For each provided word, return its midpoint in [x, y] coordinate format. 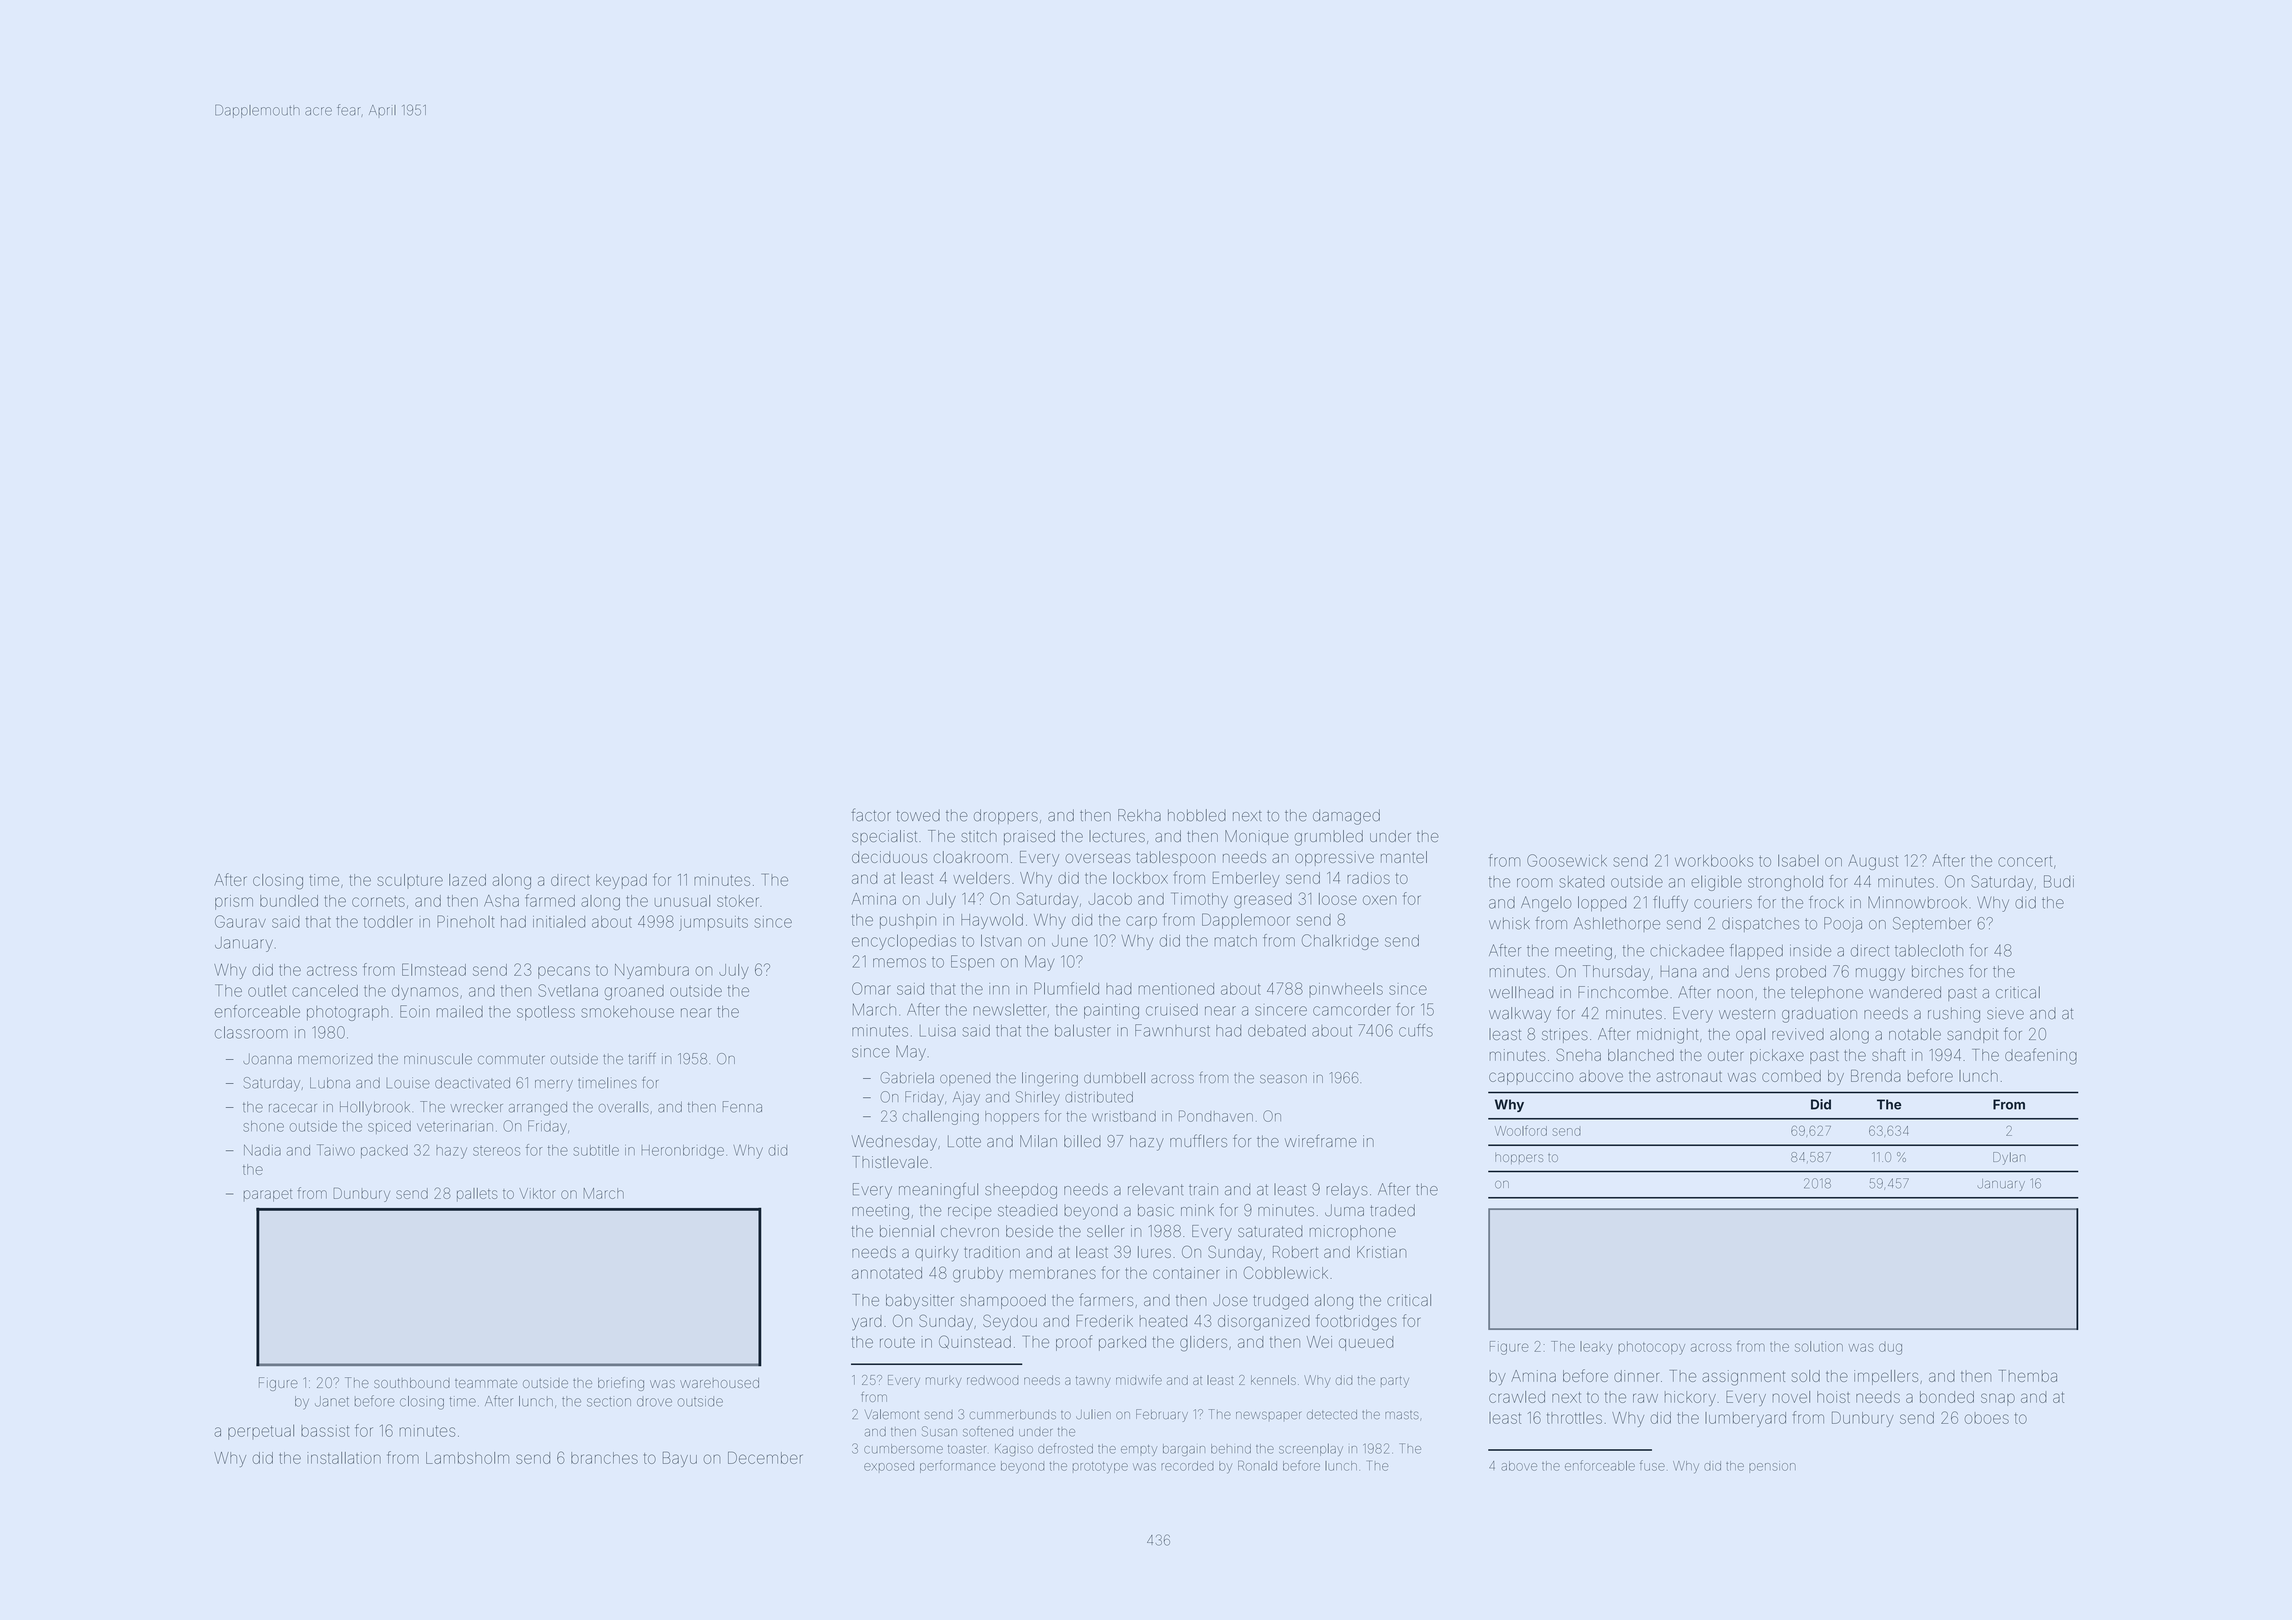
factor [871, 815]
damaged [1346, 817]
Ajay [966, 1098]
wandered [1905, 992]
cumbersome [903, 1449]
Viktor [537, 1193]
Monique [1257, 837]
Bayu [680, 1459]
